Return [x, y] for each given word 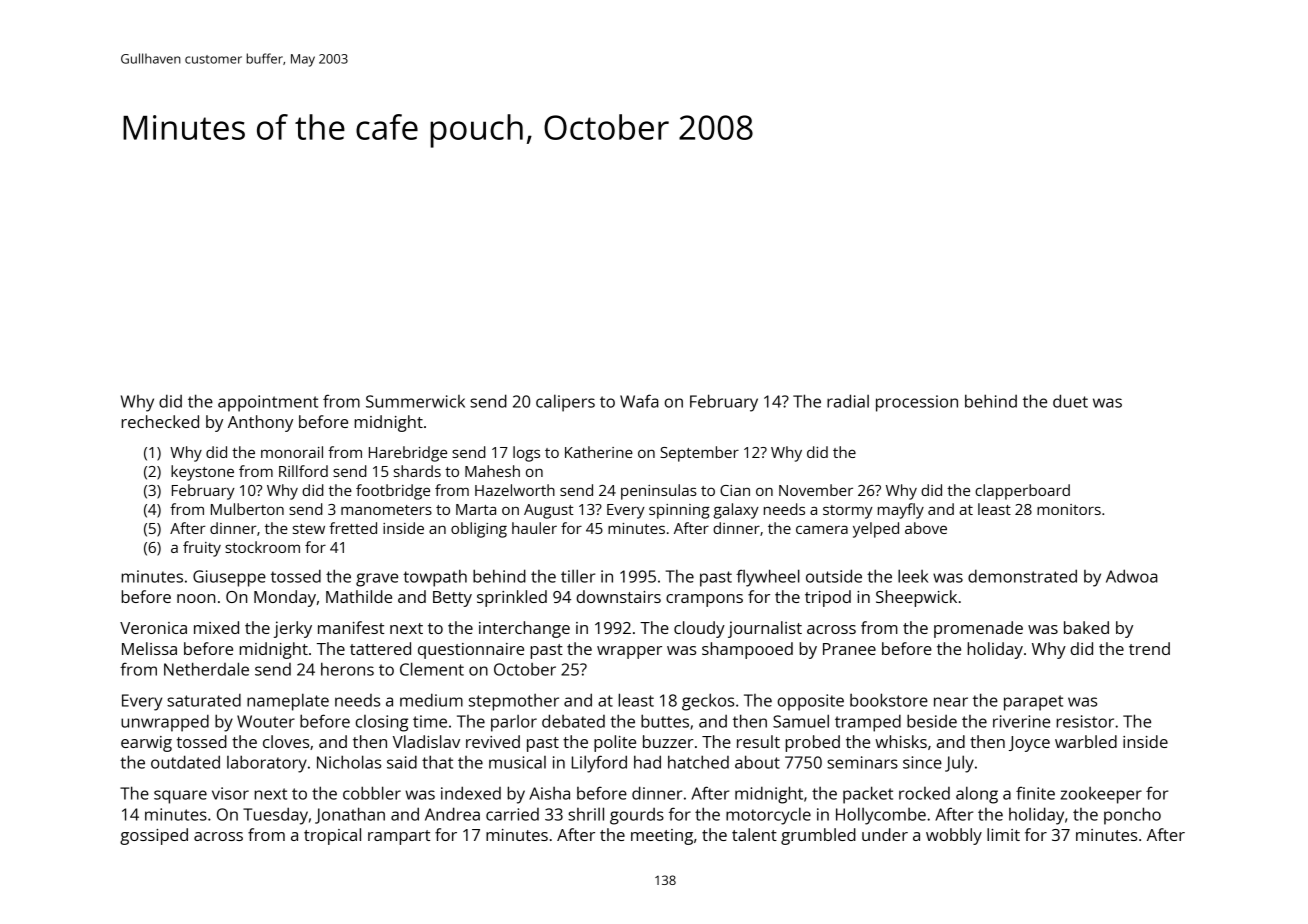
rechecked [160, 421]
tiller [578, 576]
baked [1086, 627]
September [699, 454]
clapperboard [1022, 492]
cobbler [372, 793]
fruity [202, 549]
